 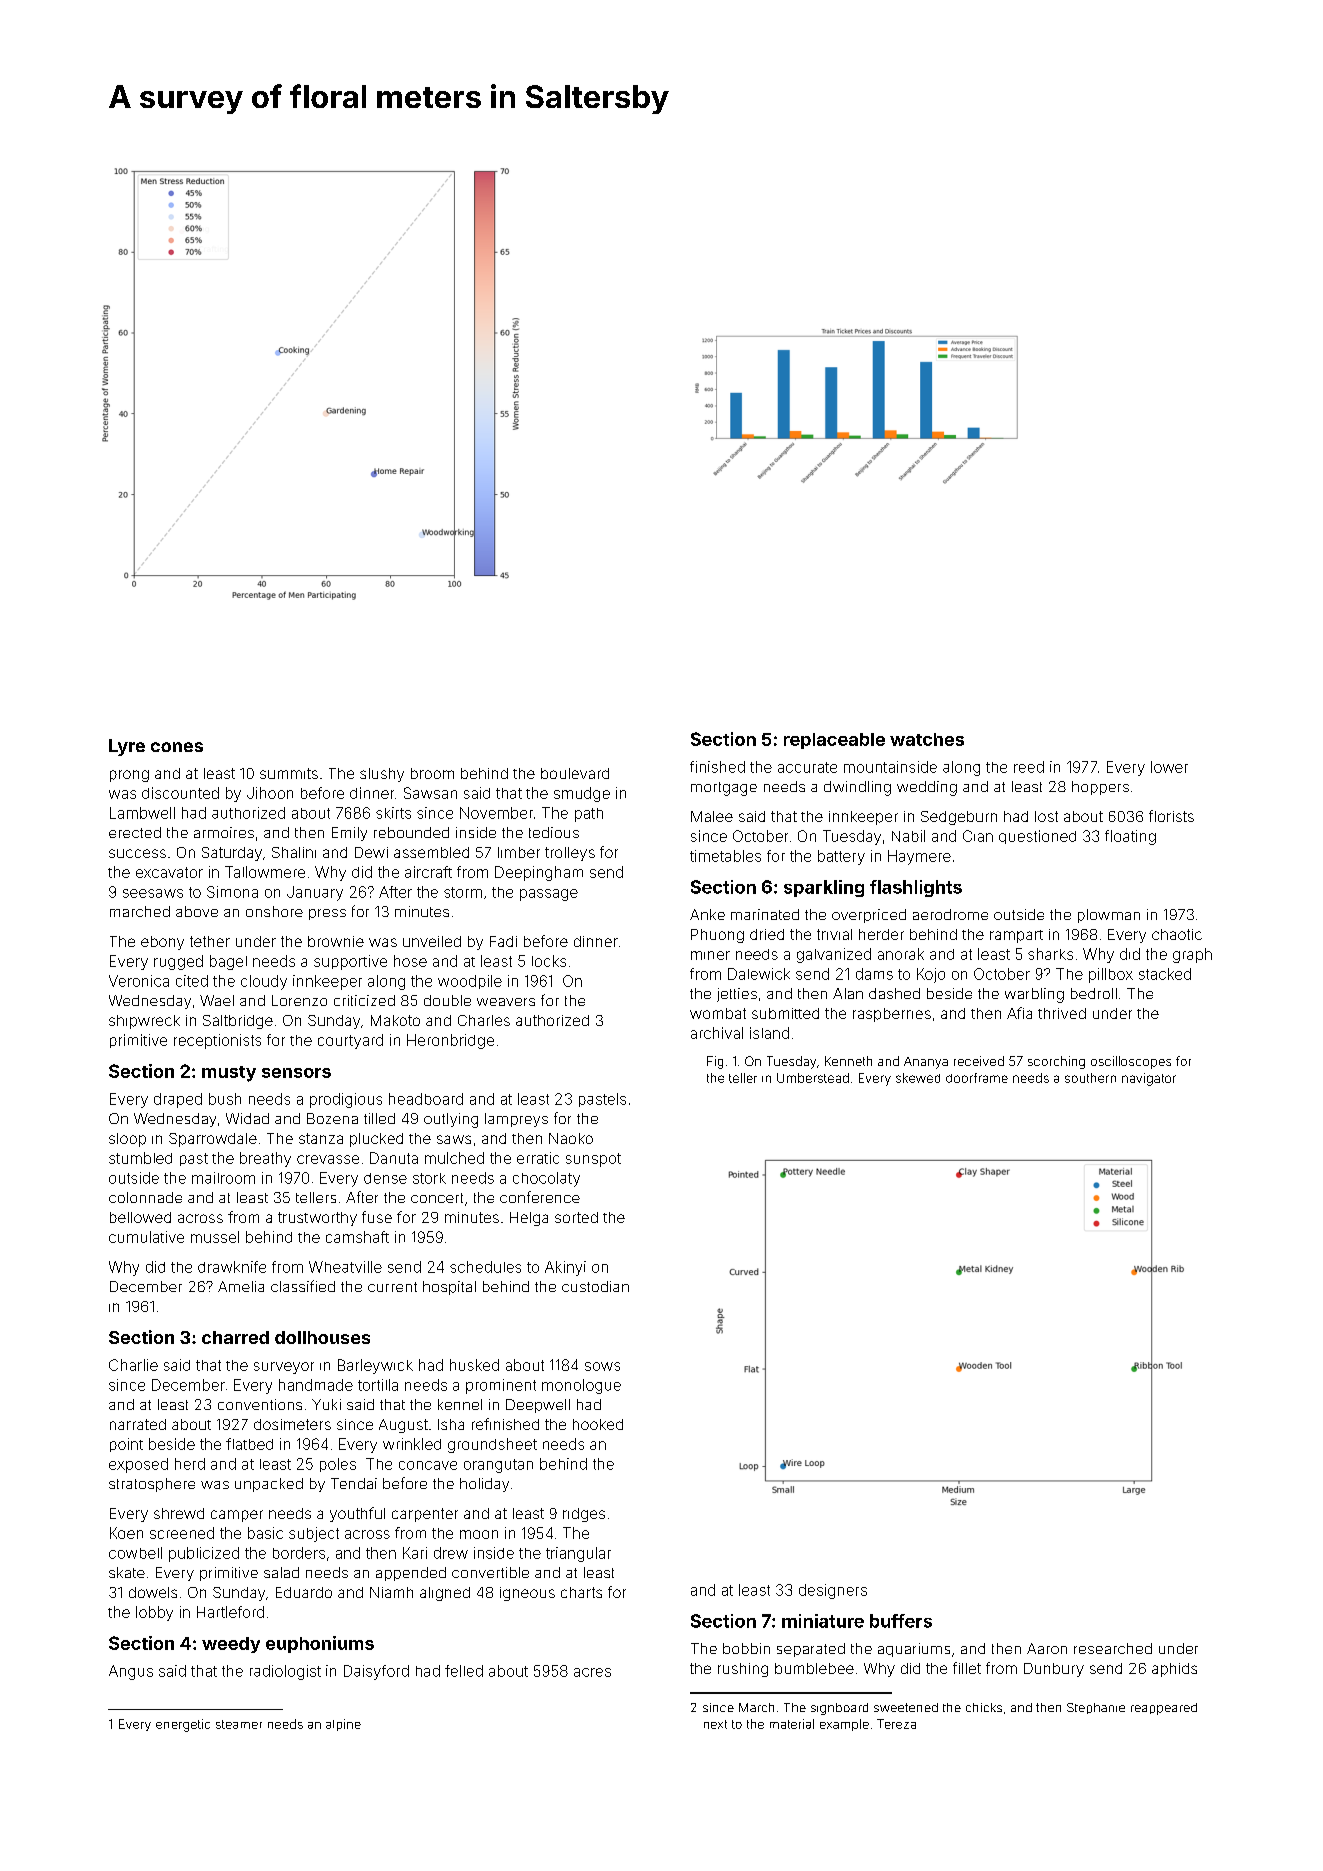 What do you see at coordinates (299, 1000) in the screenshot?
I see `Lorenzo` at bounding box center [299, 1000].
